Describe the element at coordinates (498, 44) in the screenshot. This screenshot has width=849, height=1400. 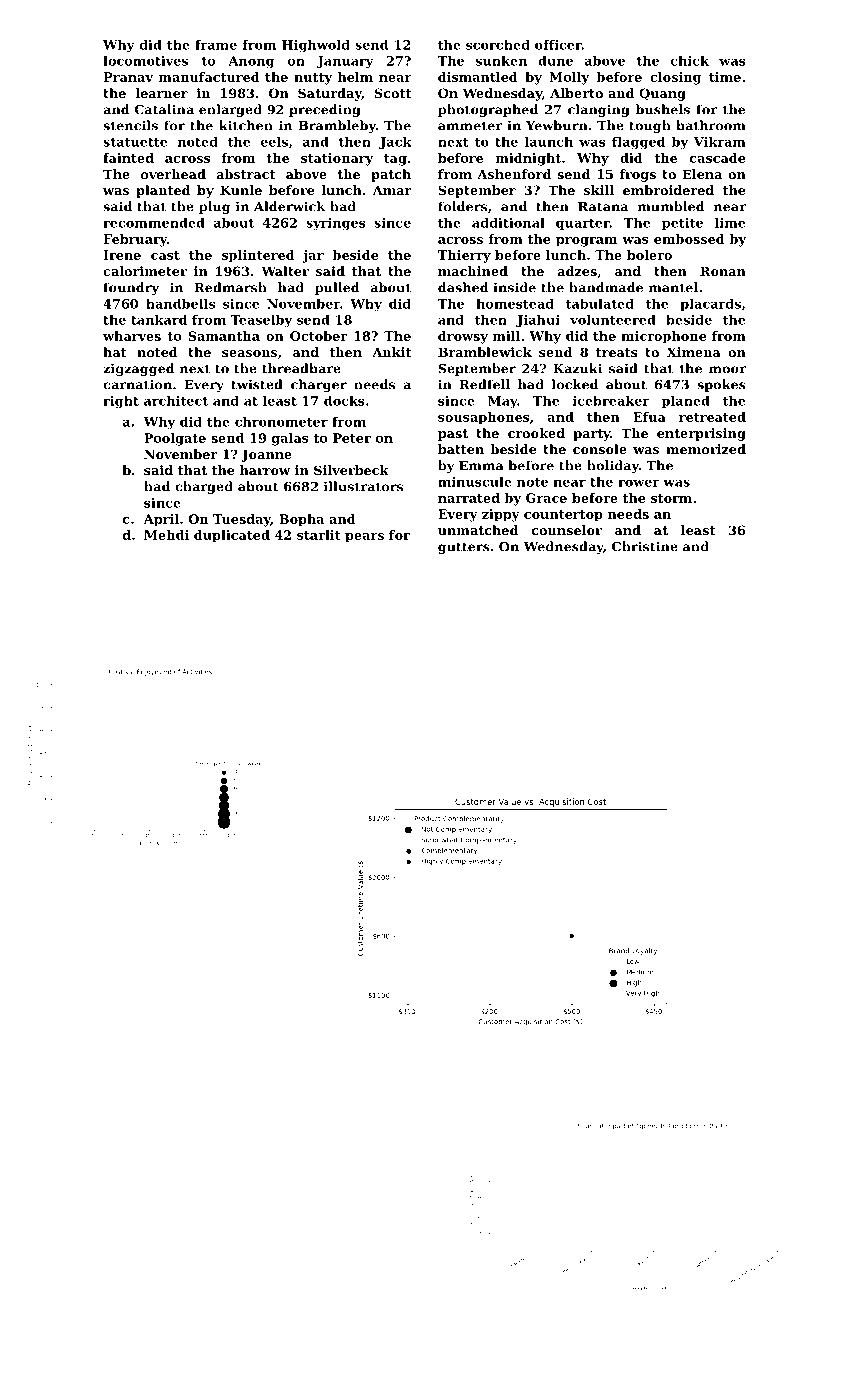
I see `scorched` at that location.
